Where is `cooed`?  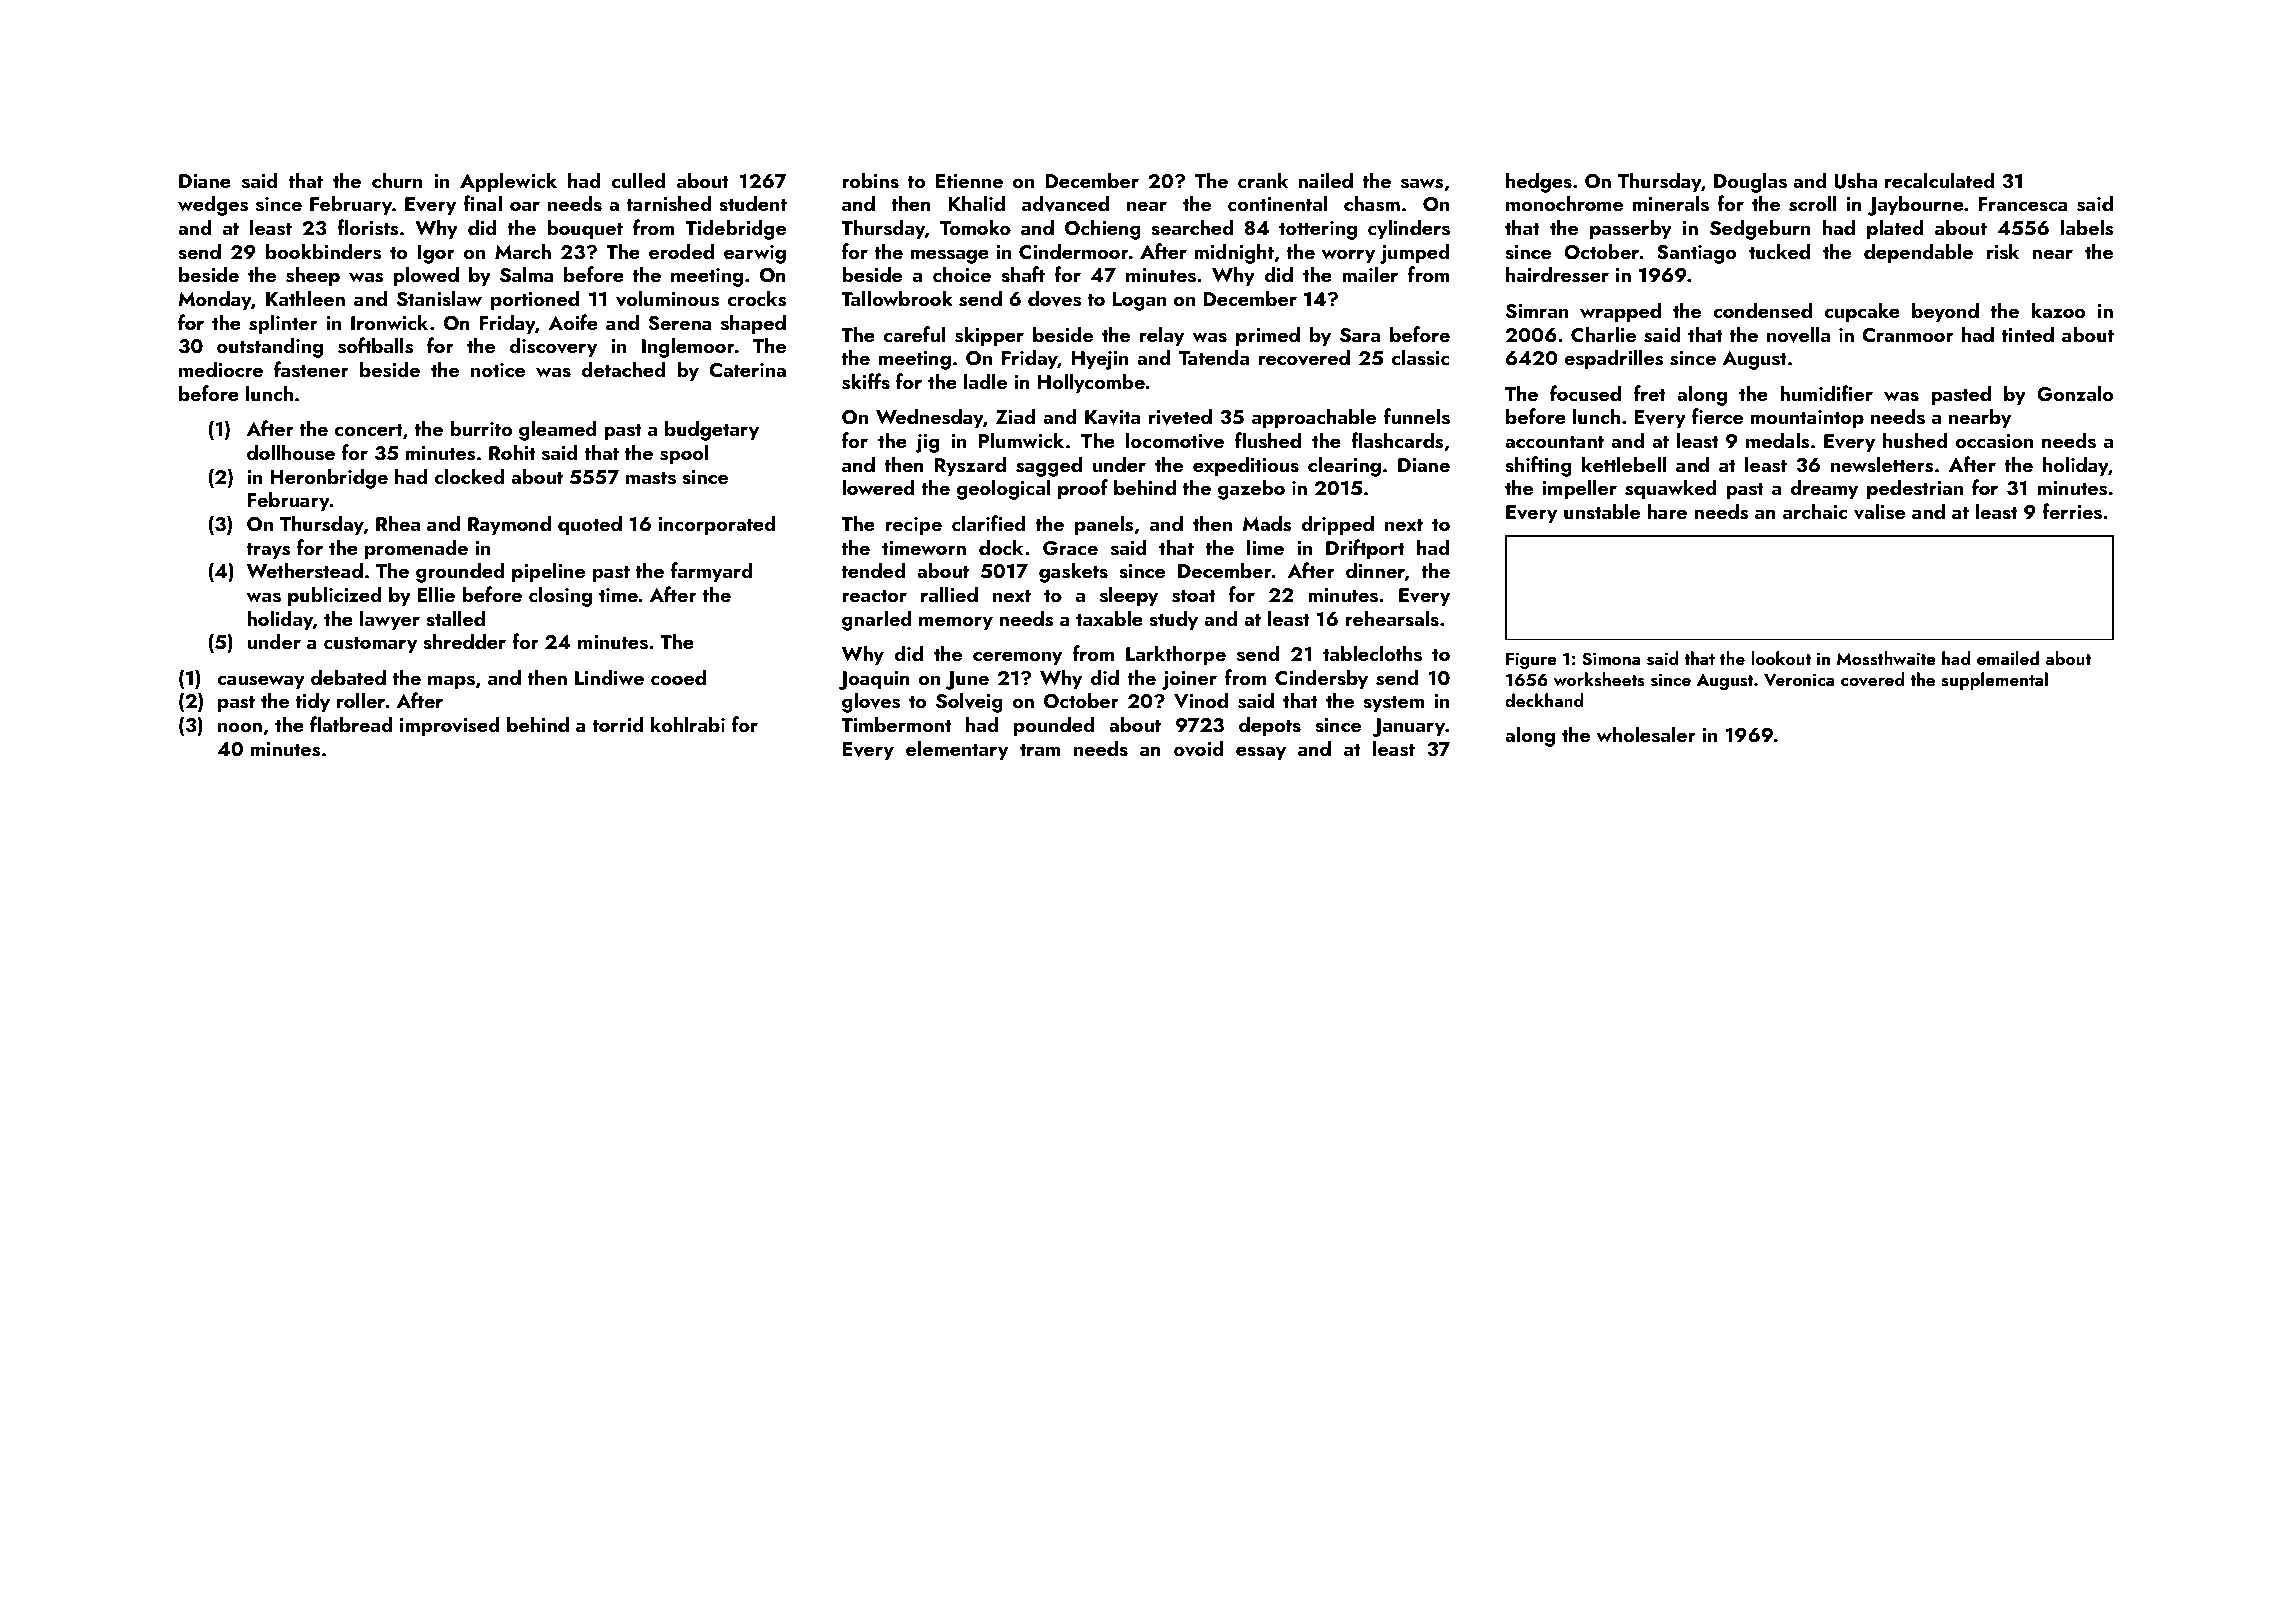
cooed is located at coordinates (678, 677).
